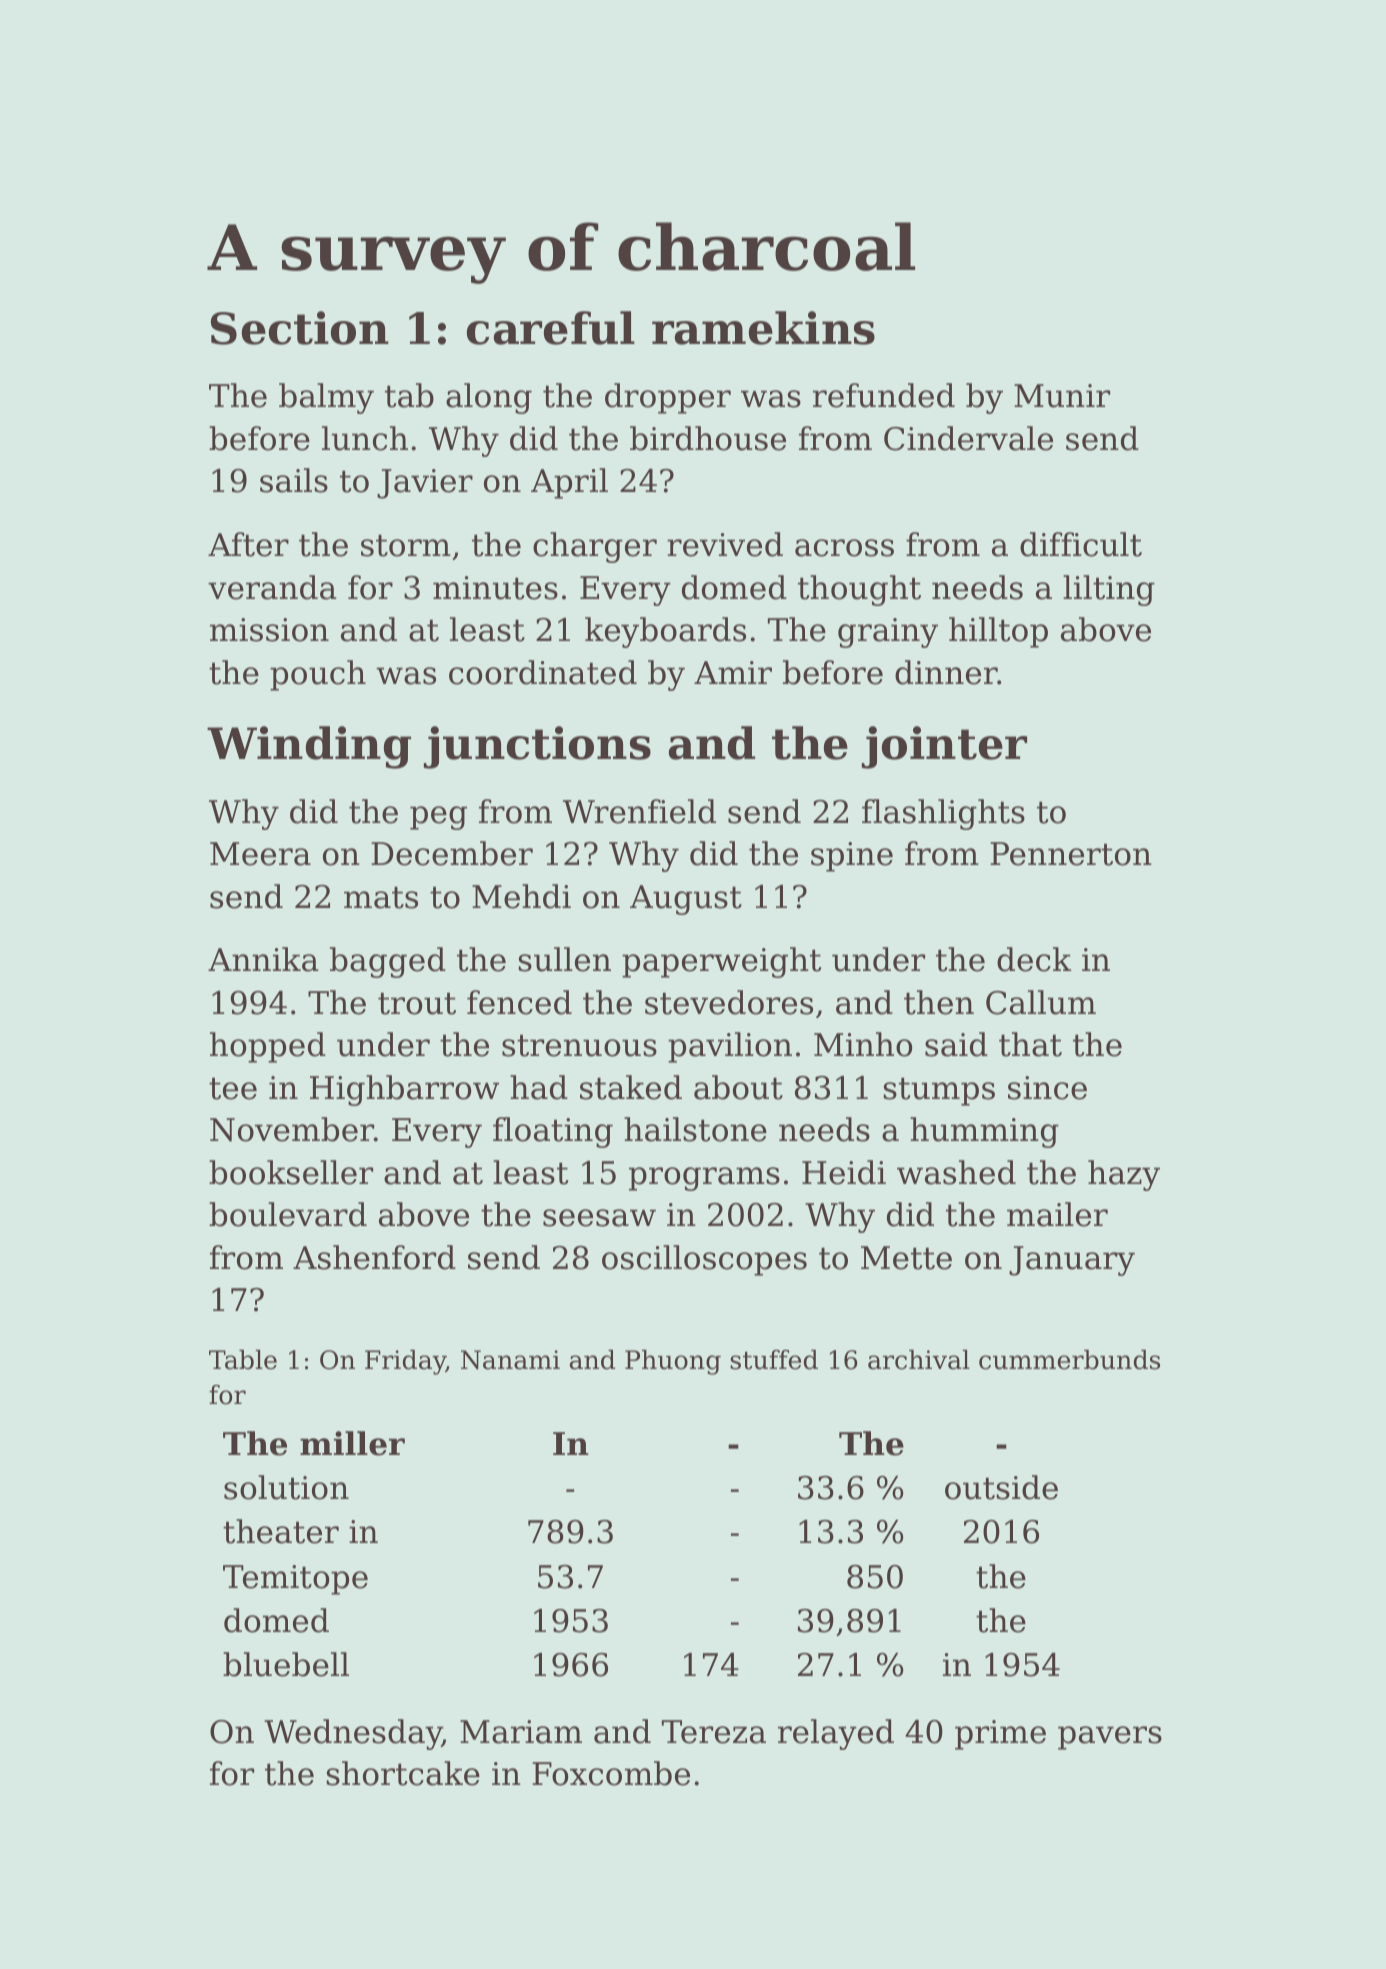 This screenshot has height=1969, width=1386. I want to click on Section, so click(300, 328).
